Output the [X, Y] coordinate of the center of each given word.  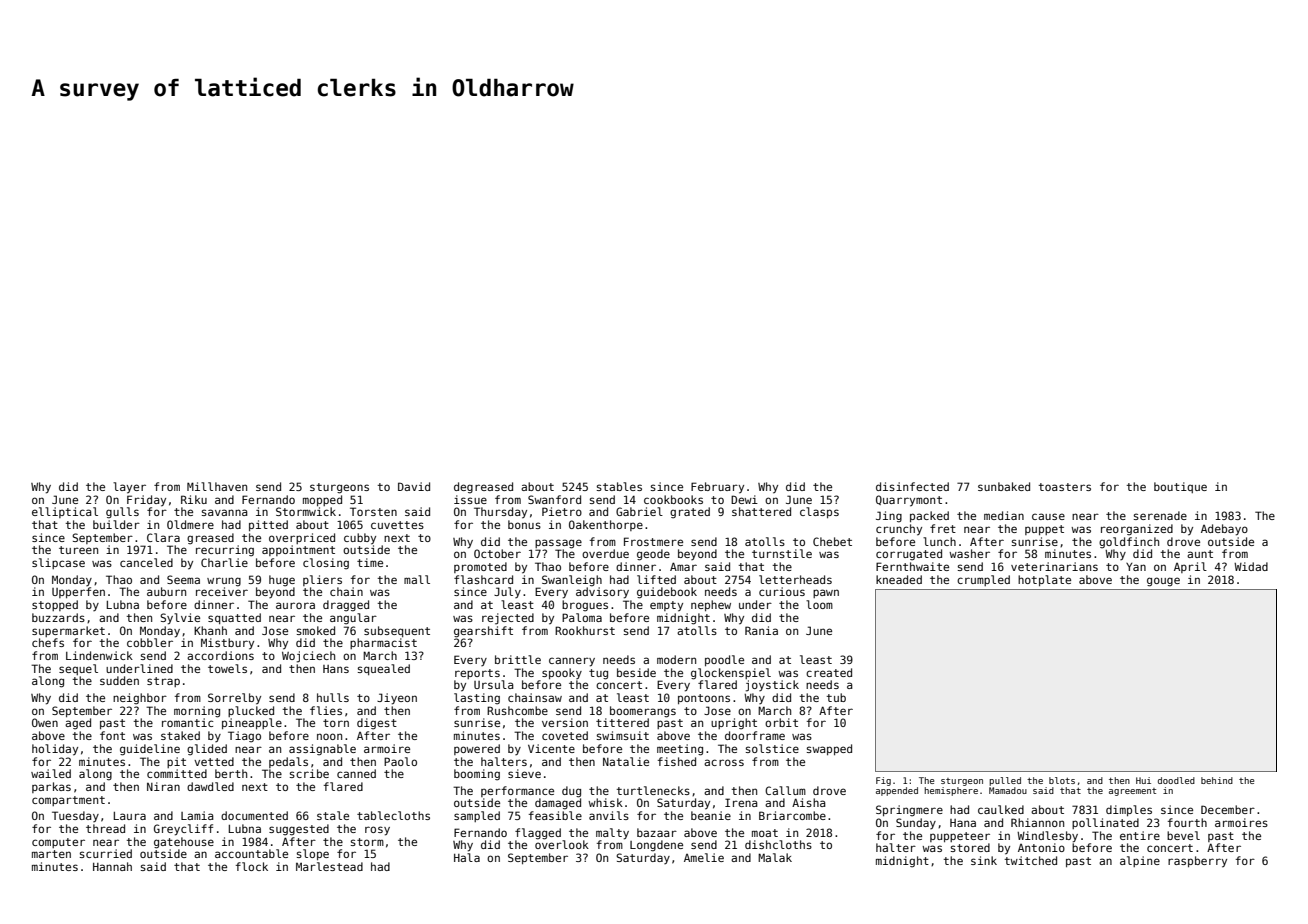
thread [105, 828]
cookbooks [673, 499]
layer [129, 488]
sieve [524, 773]
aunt [1200, 554]
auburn [166, 591]
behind [1217, 780]
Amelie [704, 857]
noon [329, 736]
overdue [605, 553]
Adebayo [1224, 530]
